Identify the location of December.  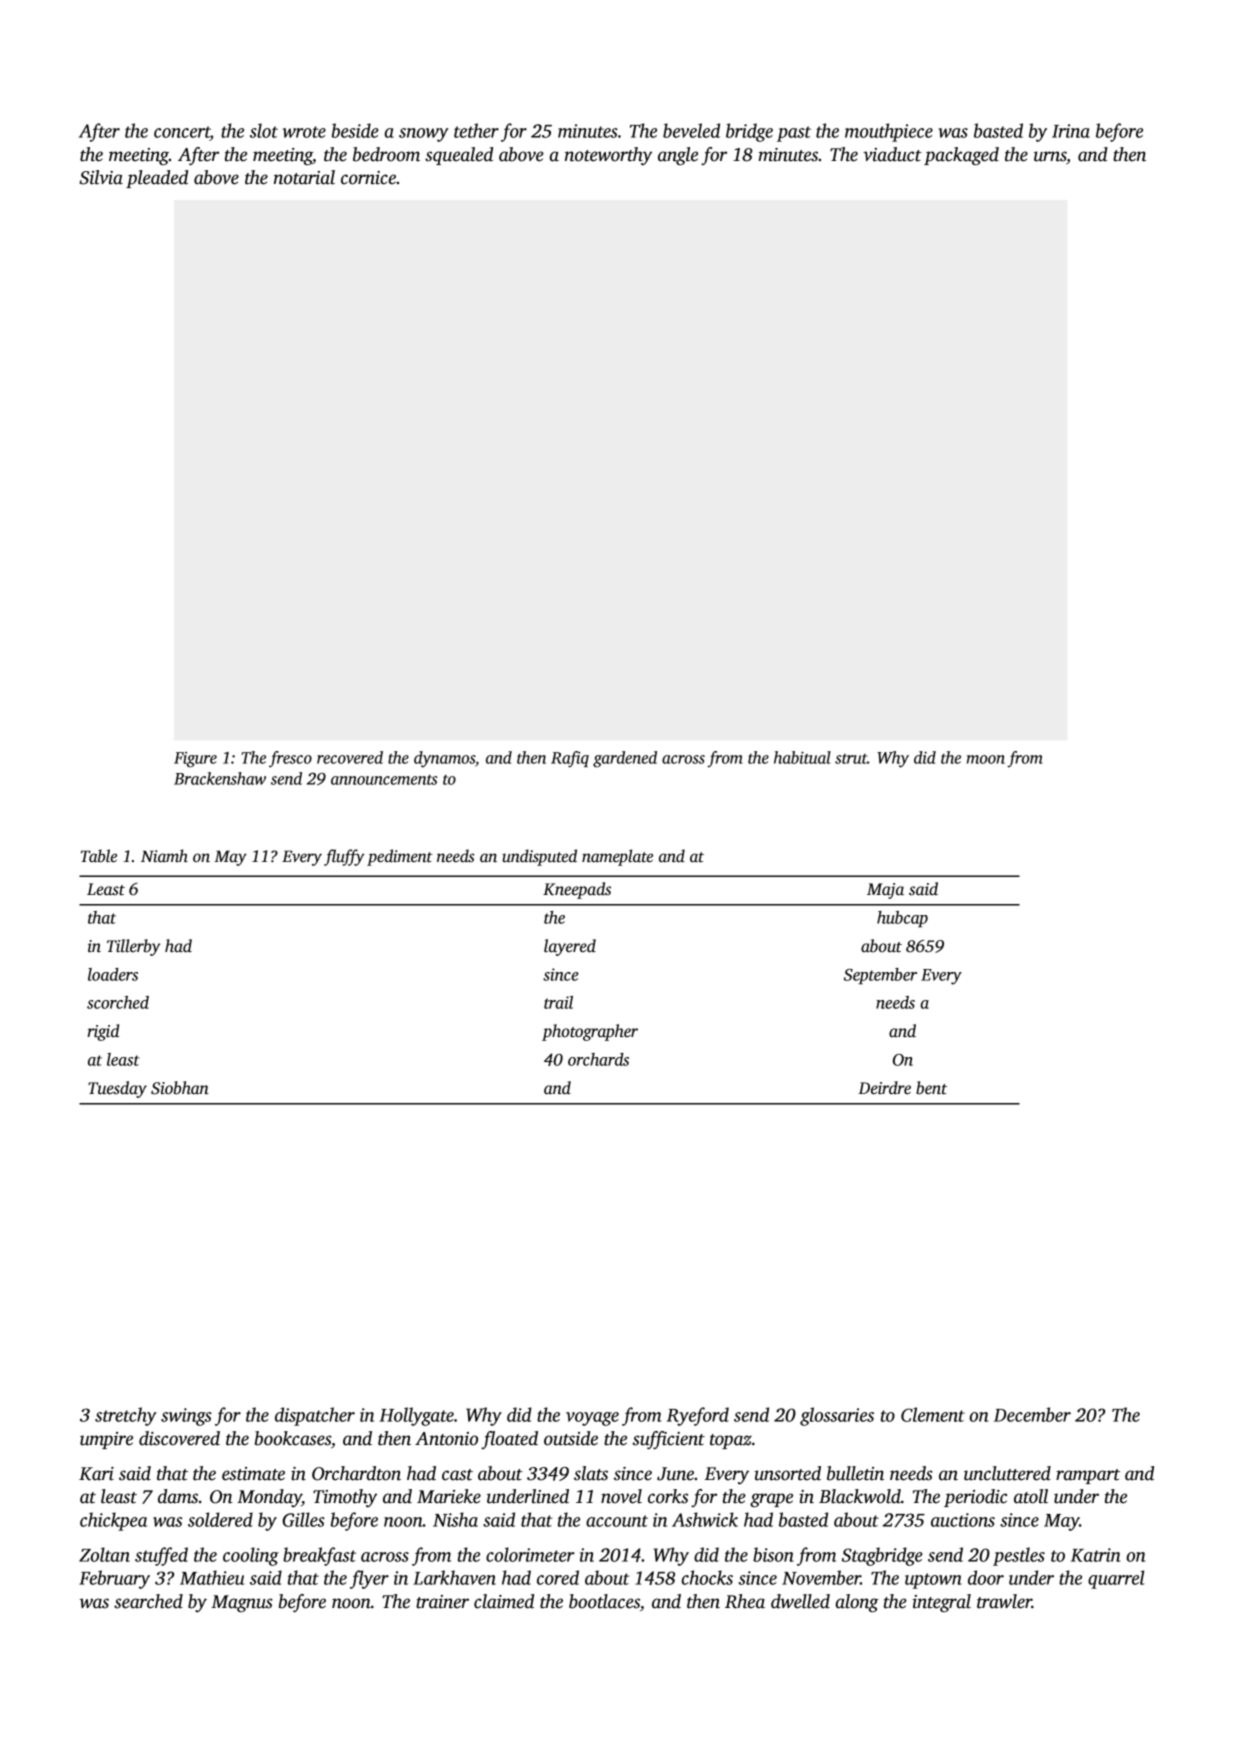
(1032, 1414).
